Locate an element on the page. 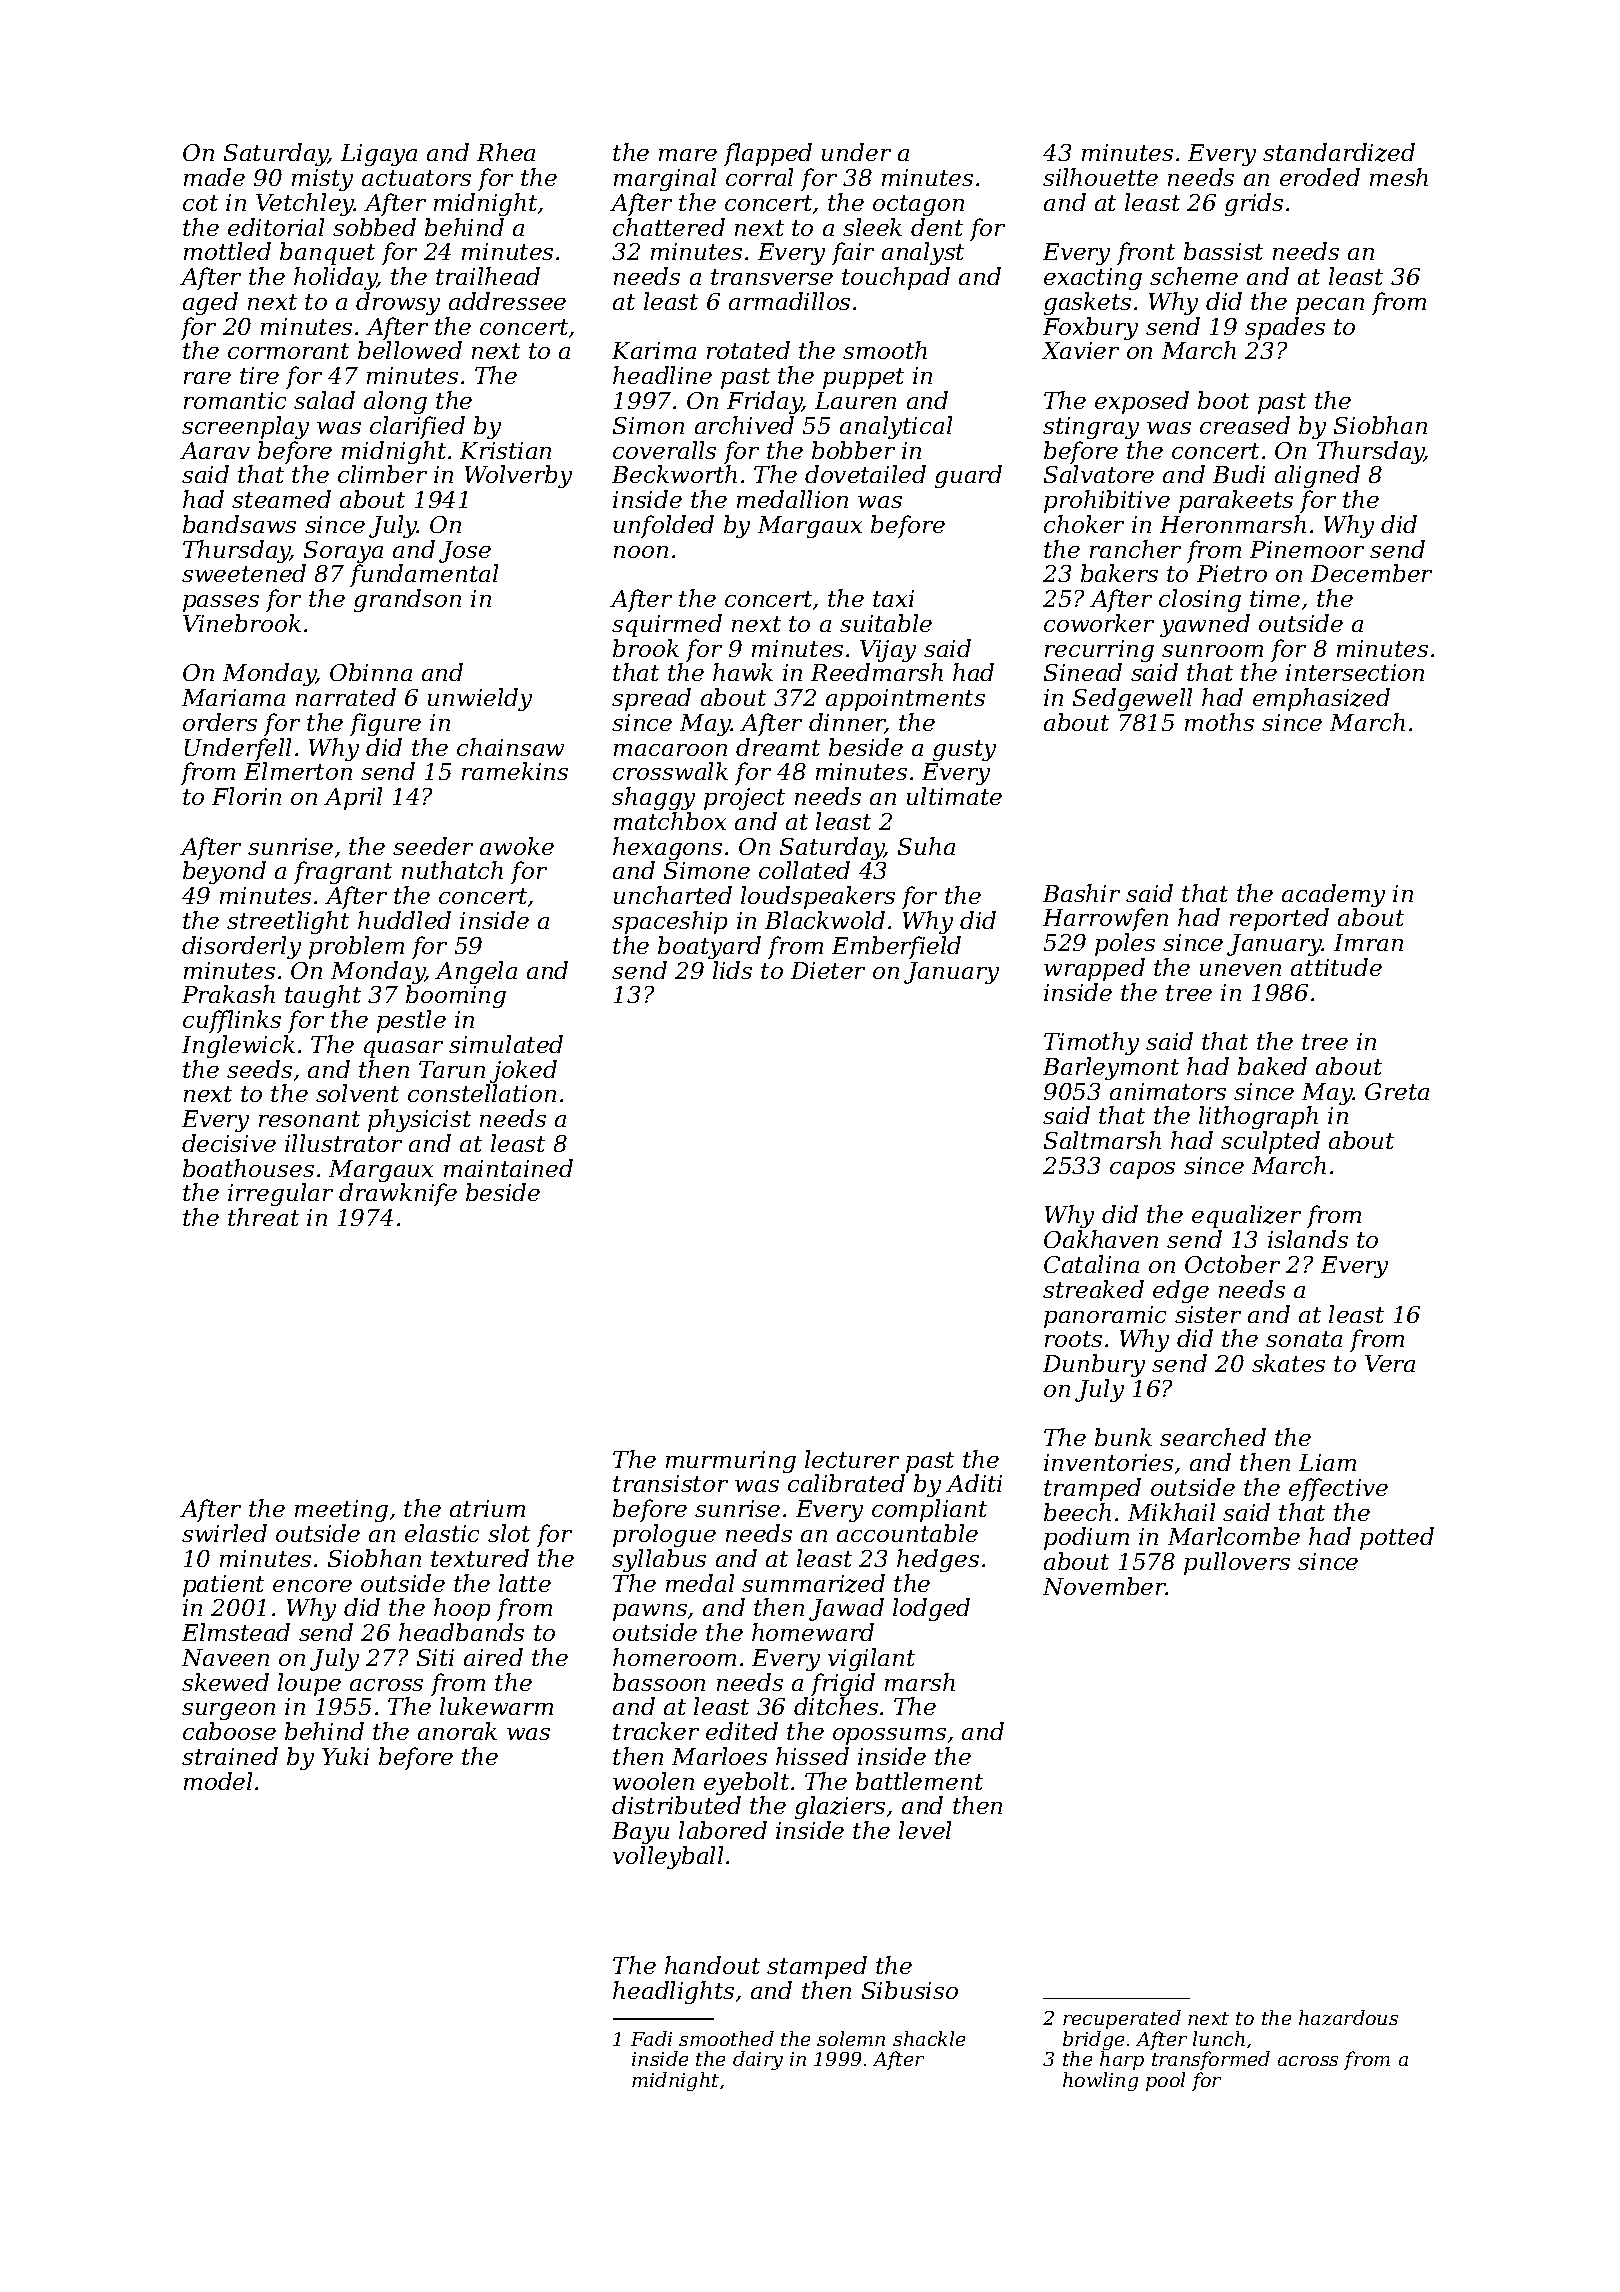  Liam is located at coordinates (1327, 1462).
